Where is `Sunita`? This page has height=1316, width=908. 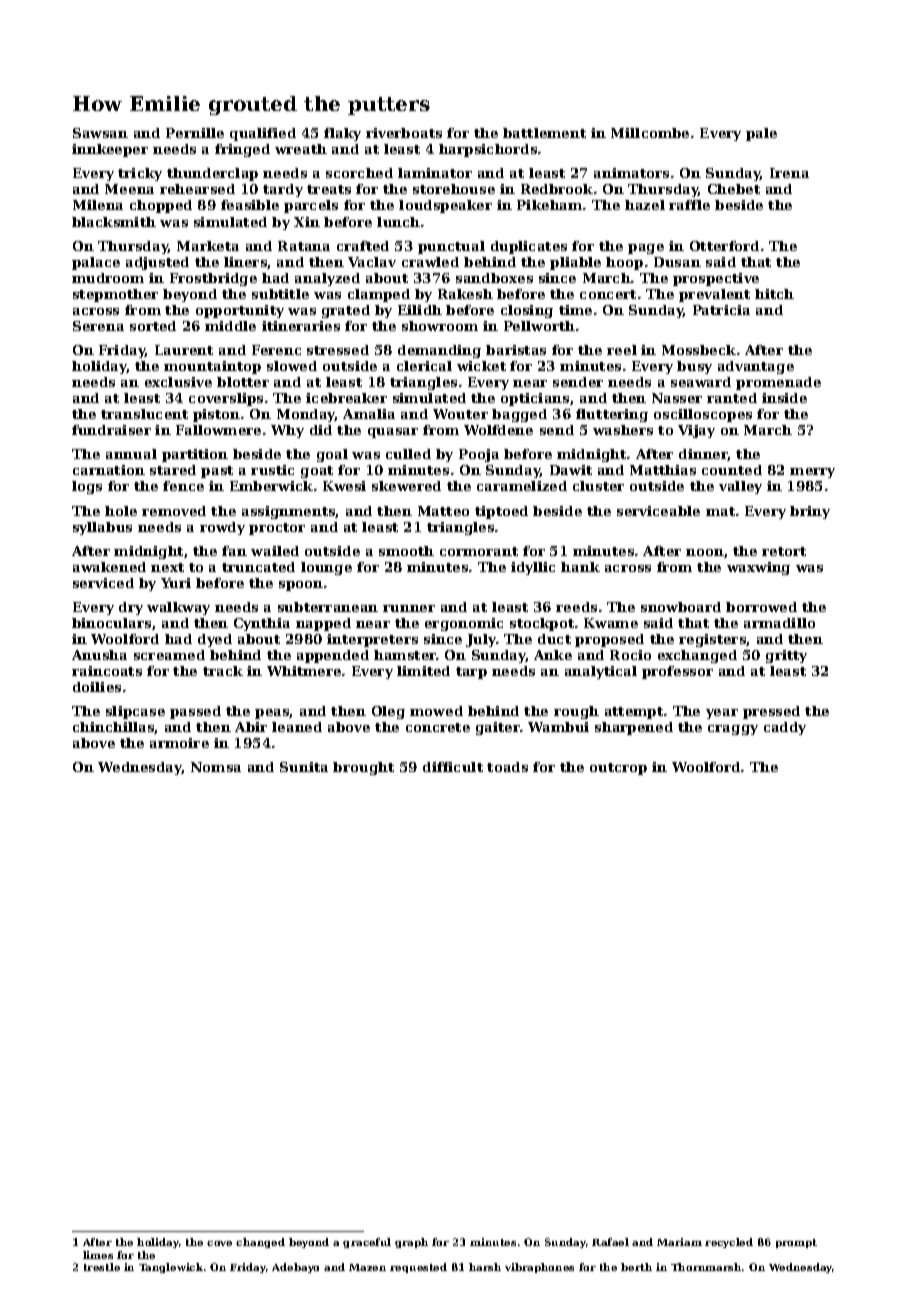
Sunita is located at coordinates (304, 767).
